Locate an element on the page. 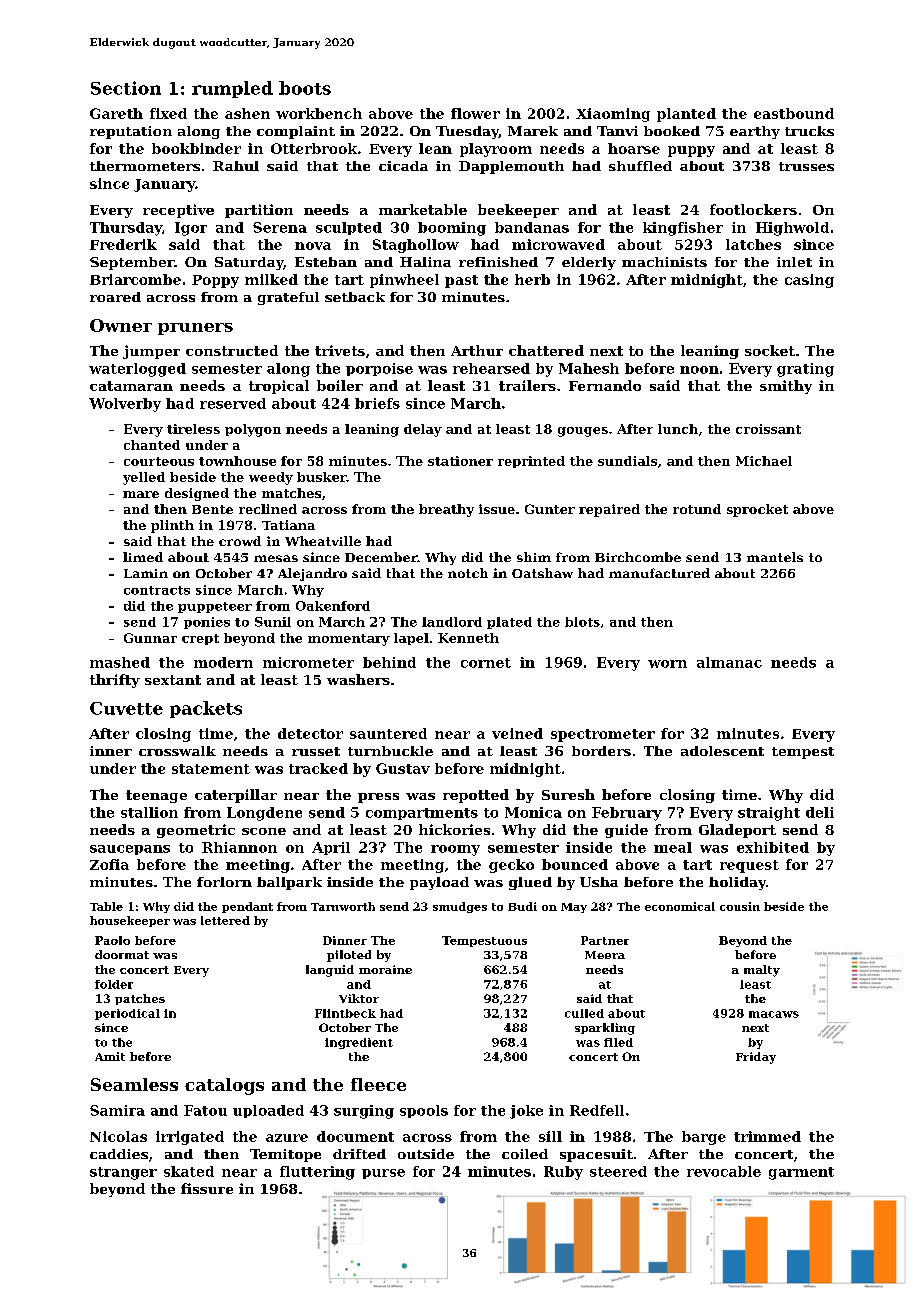  limed is located at coordinates (143, 557).
